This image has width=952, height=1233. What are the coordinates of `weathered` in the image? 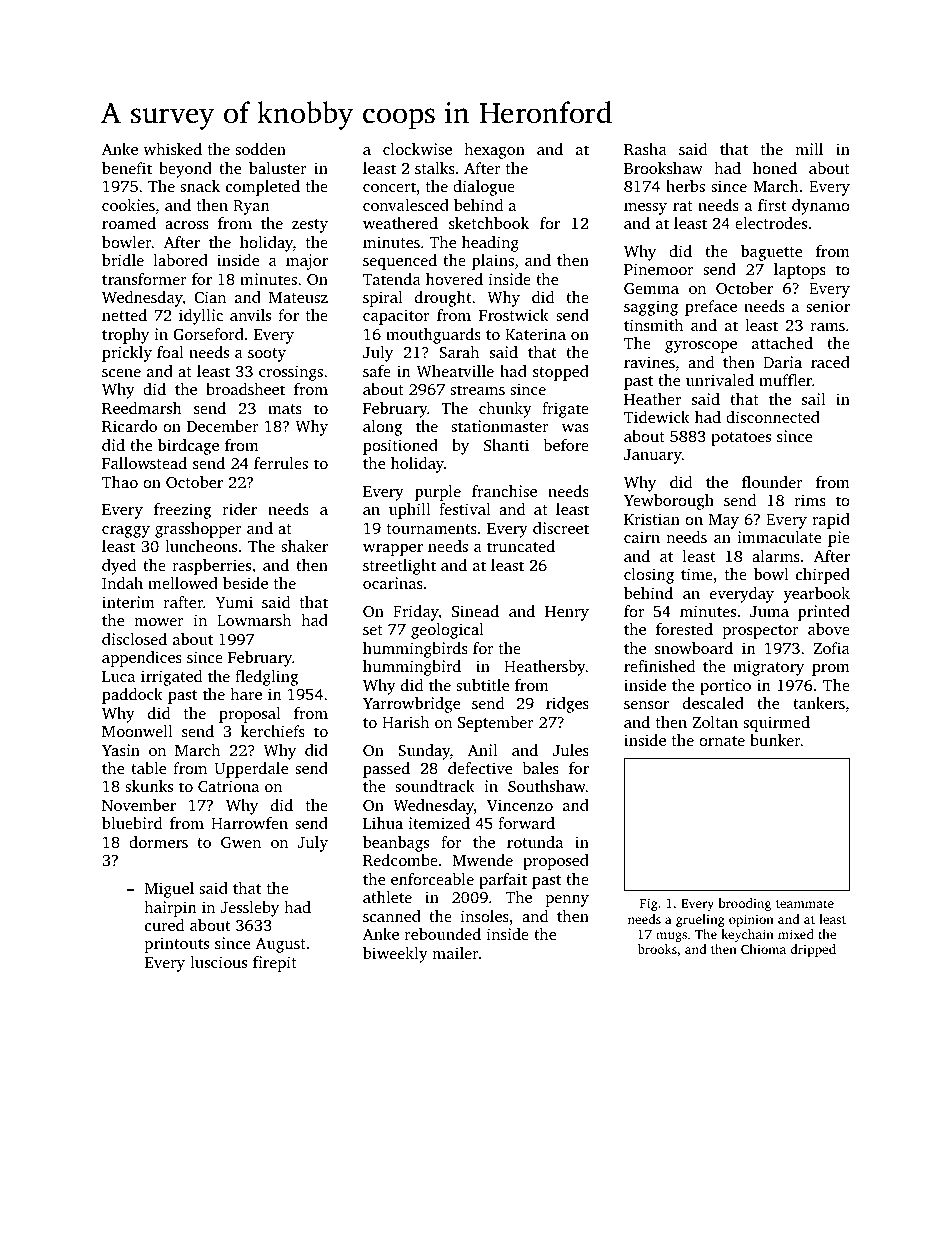 It's located at (400, 223).
